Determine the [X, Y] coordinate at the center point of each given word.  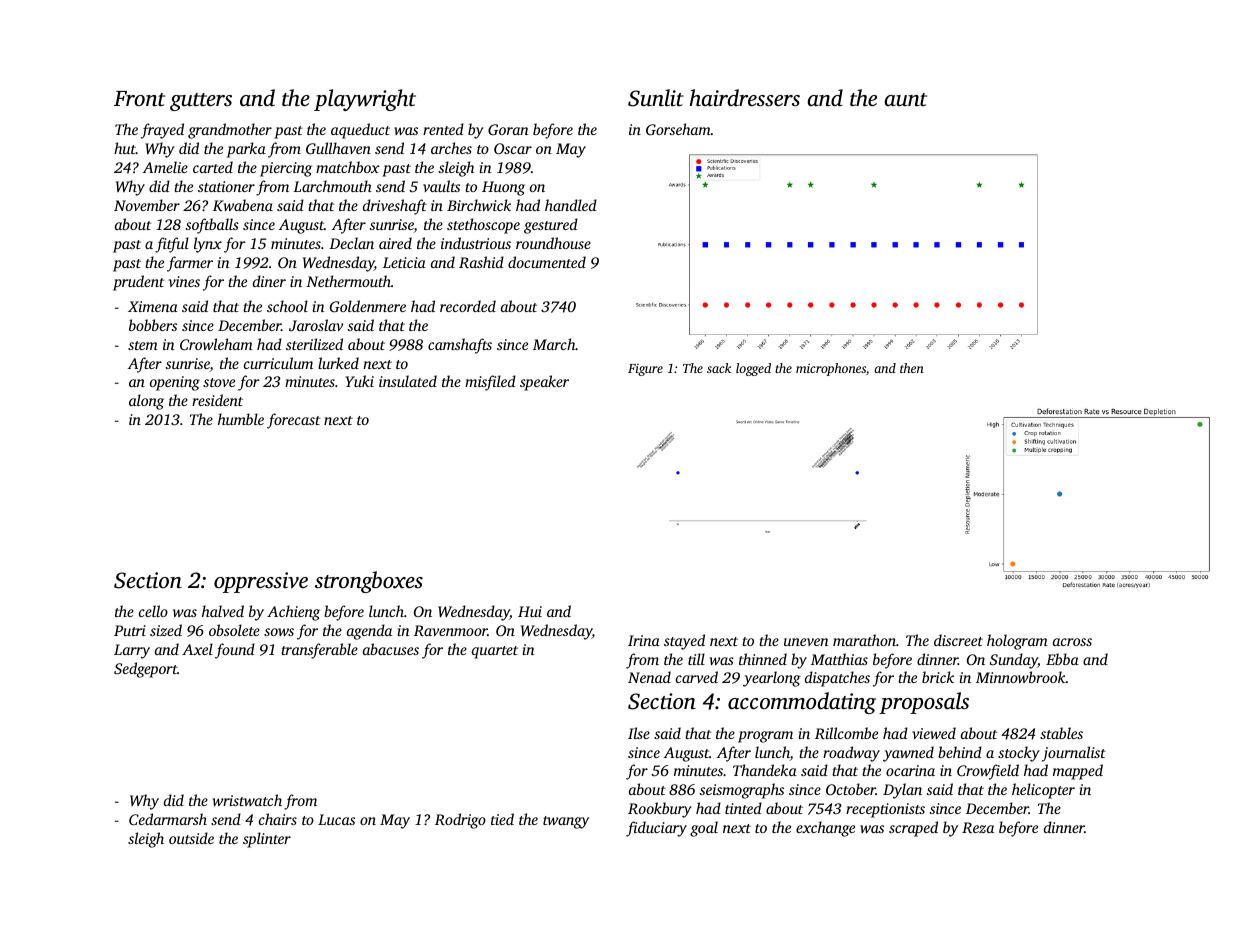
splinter [267, 840]
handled [571, 205]
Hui [530, 611]
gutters [201, 102]
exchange [825, 829]
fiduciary [656, 829]
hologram [1017, 642]
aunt [906, 100]
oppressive [261, 582]
